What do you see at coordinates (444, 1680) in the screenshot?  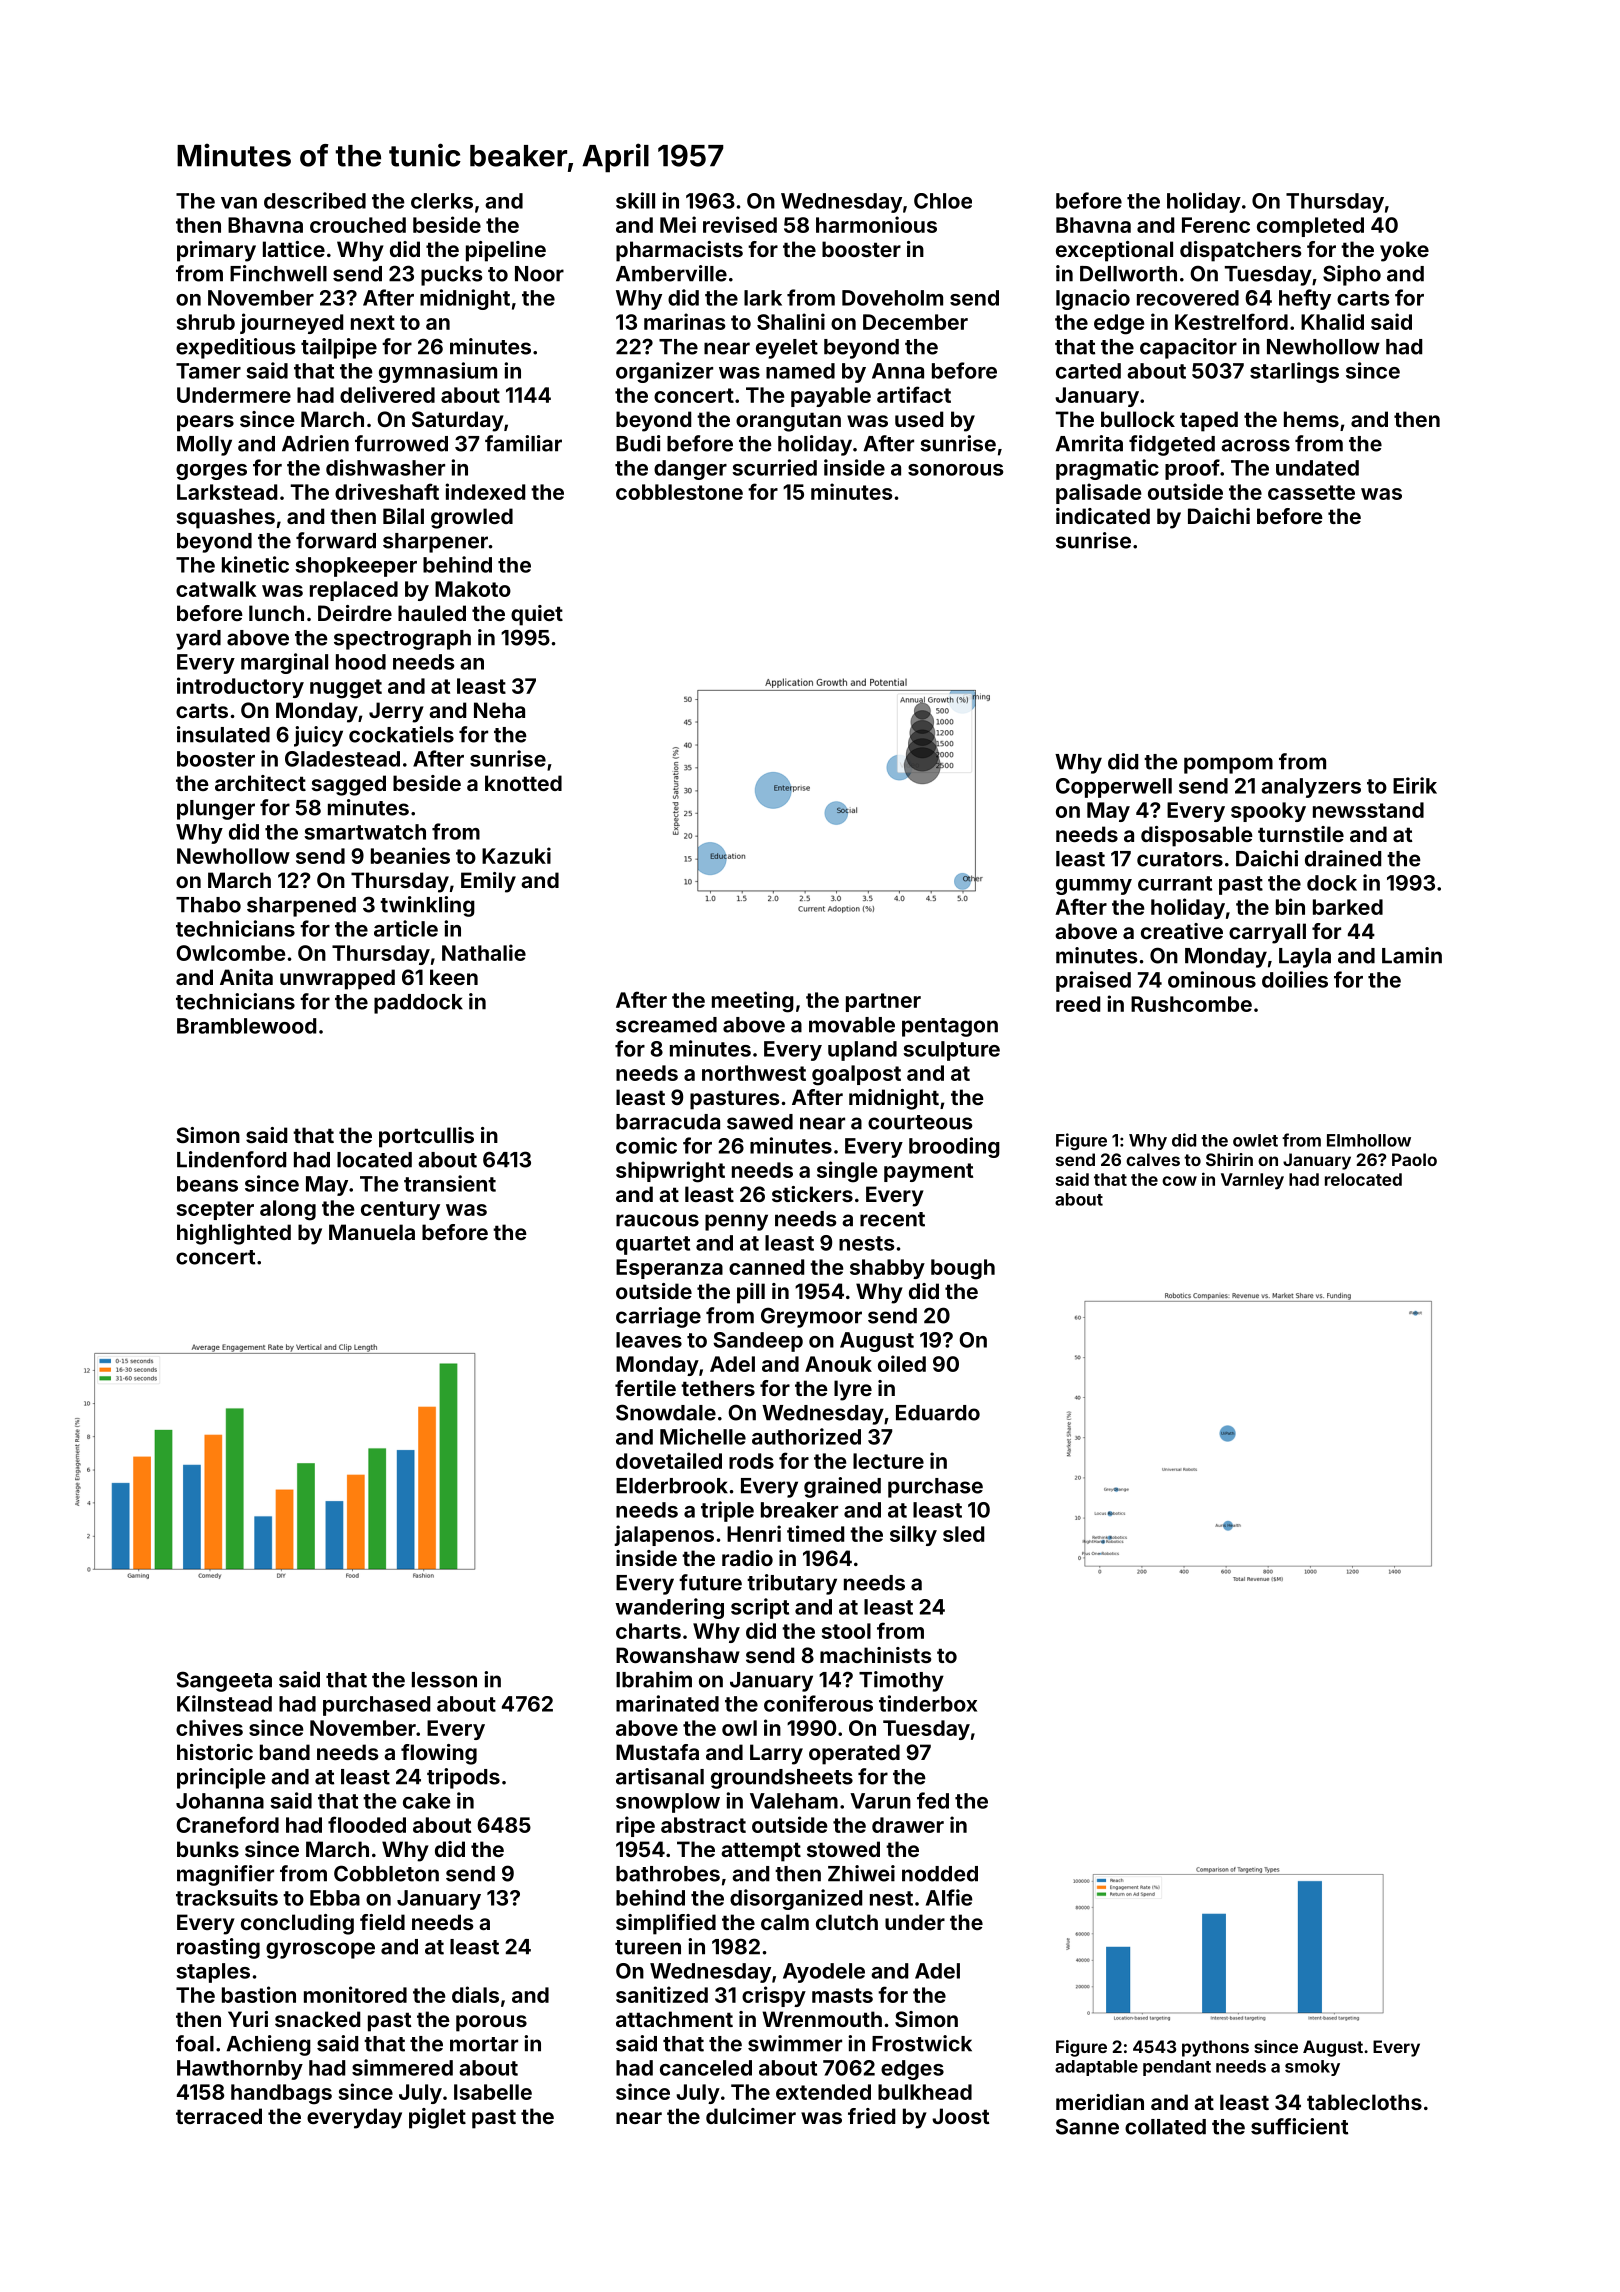 I see `lesson` at bounding box center [444, 1680].
